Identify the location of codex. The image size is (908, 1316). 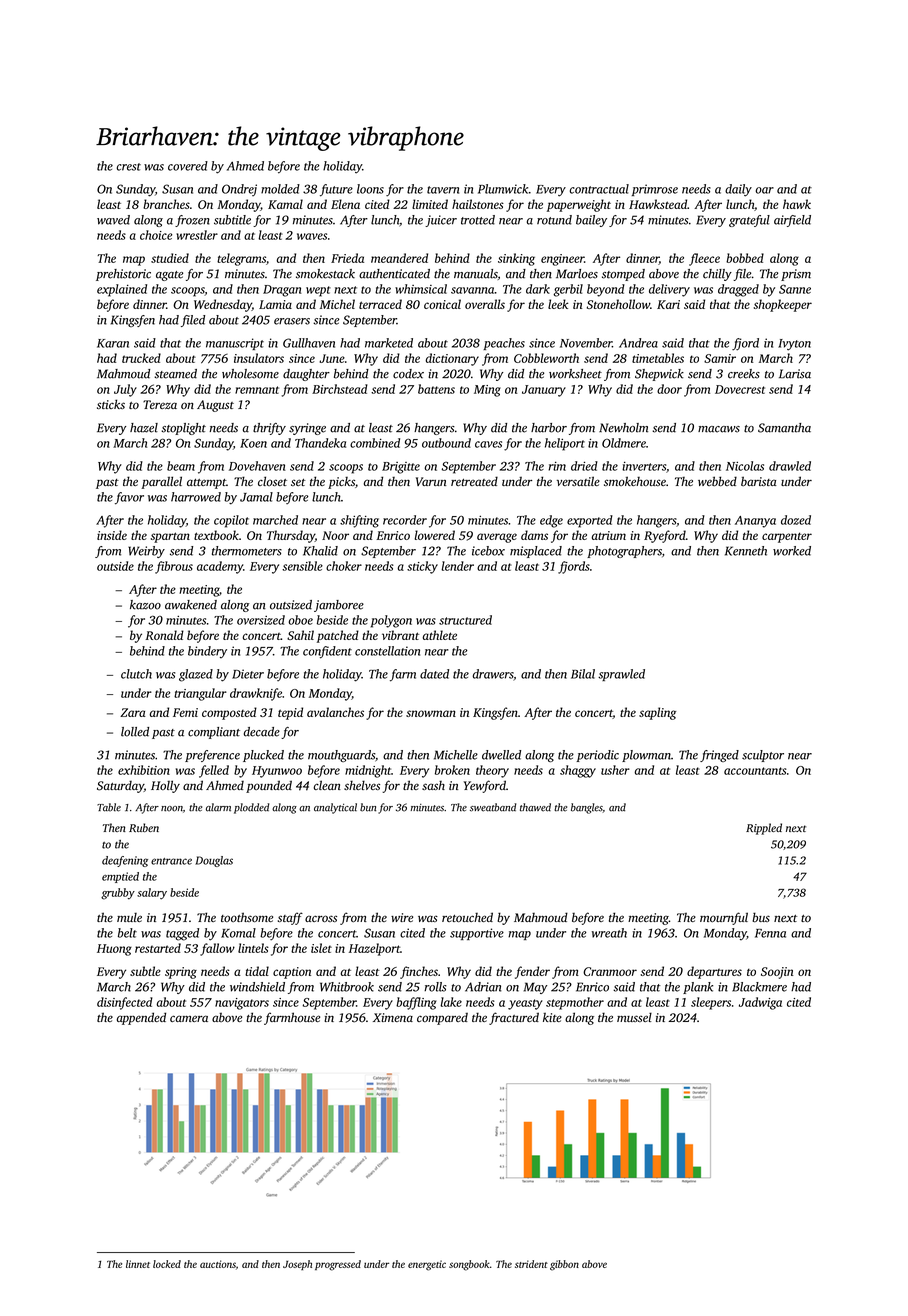
(408, 374).
